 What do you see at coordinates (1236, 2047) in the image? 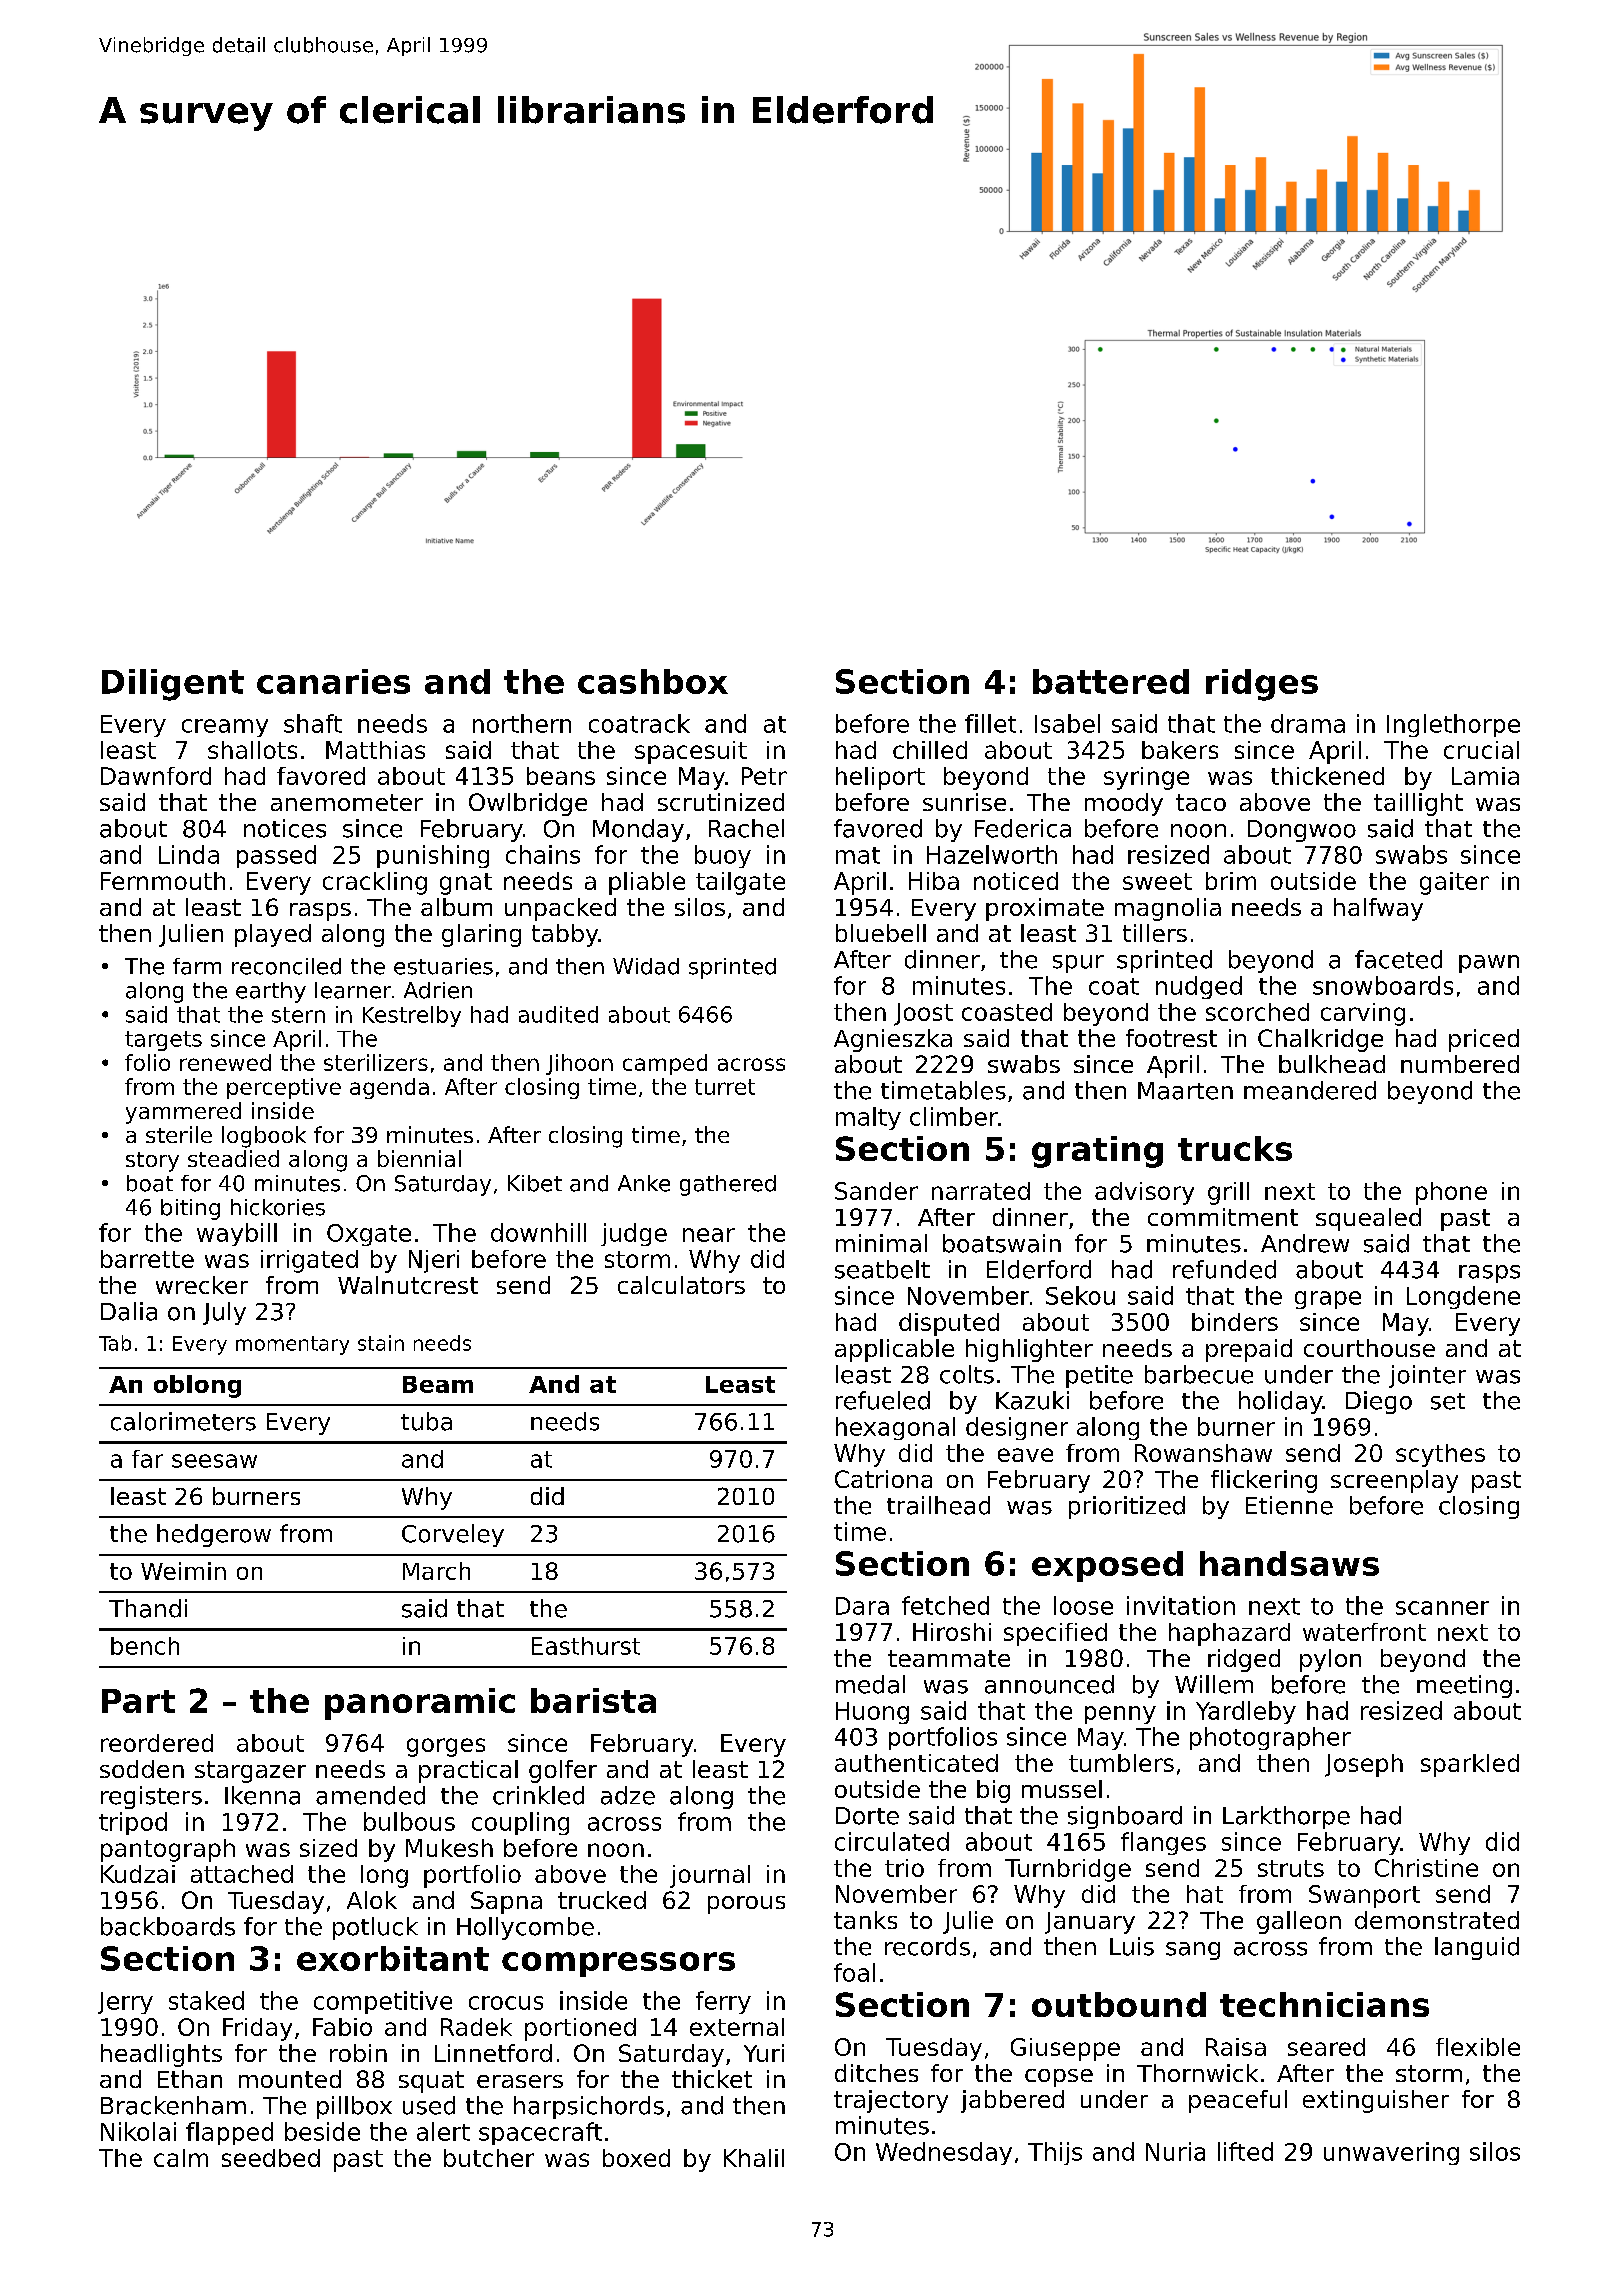
I see `Raisa` at bounding box center [1236, 2047].
